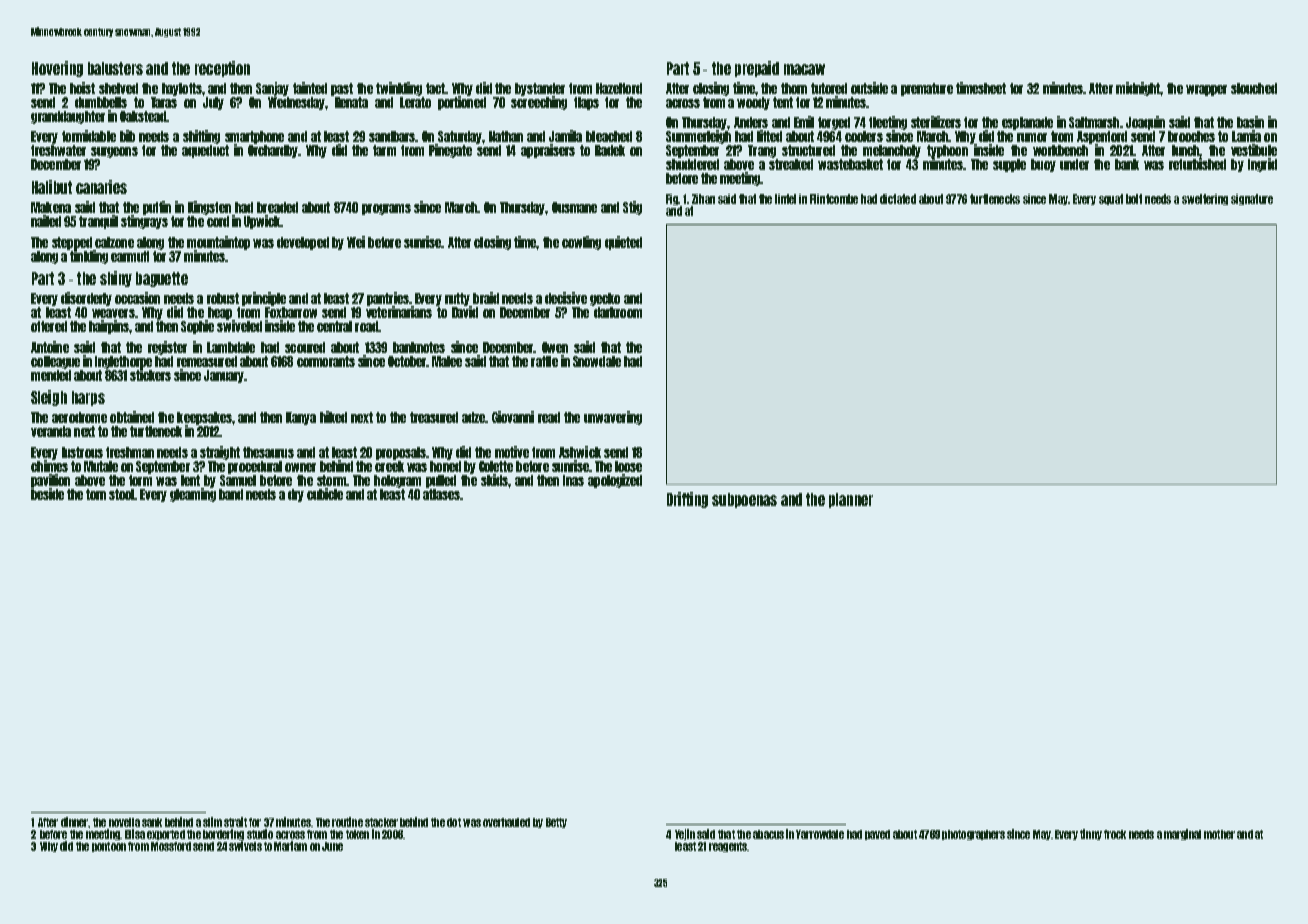  What do you see at coordinates (597, 361) in the image?
I see `Snowdale` at bounding box center [597, 361].
